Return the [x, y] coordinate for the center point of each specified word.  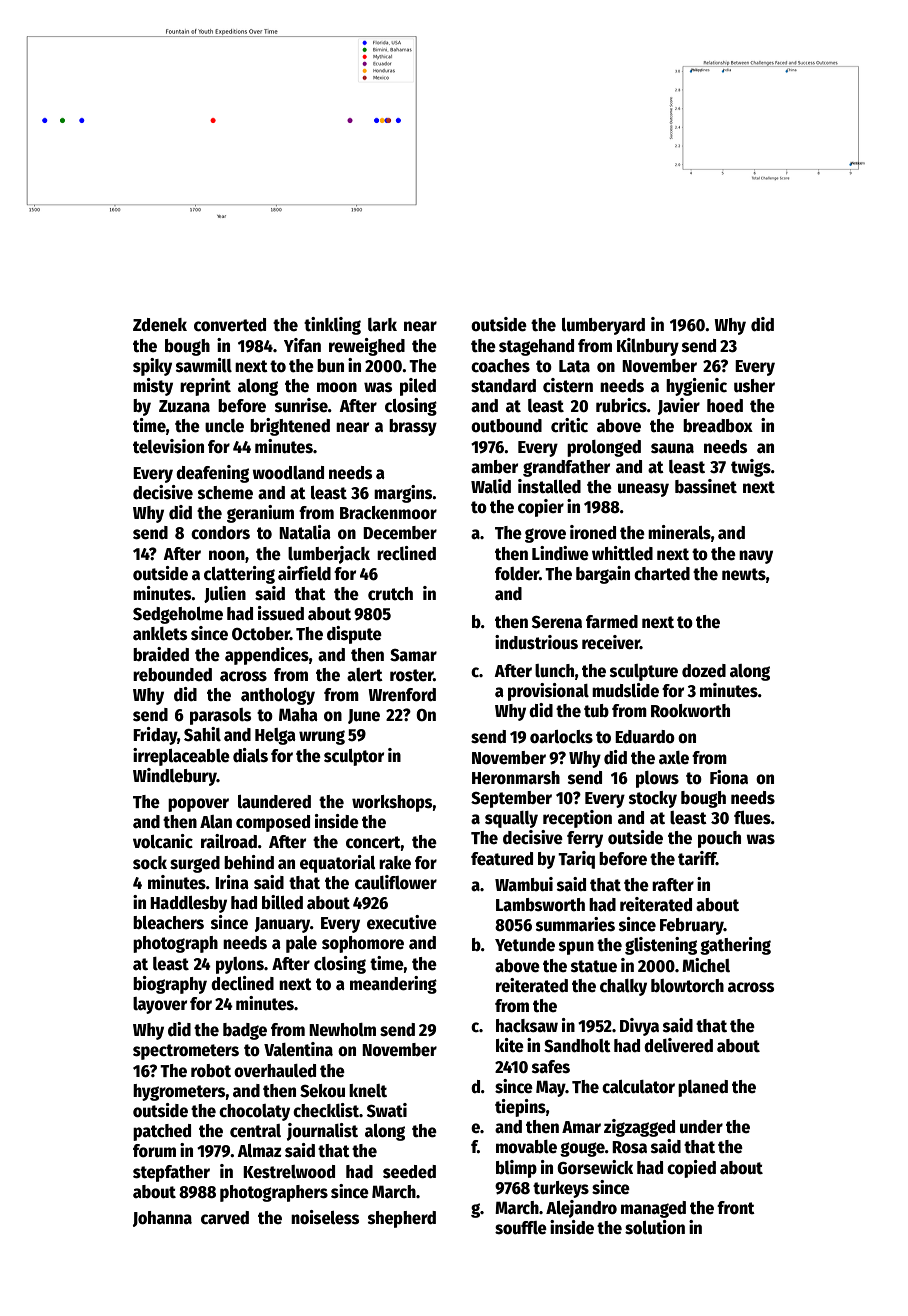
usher [754, 386]
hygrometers [179, 1092]
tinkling [332, 326]
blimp [516, 1169]
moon [337, 387]
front [736, 1208]
